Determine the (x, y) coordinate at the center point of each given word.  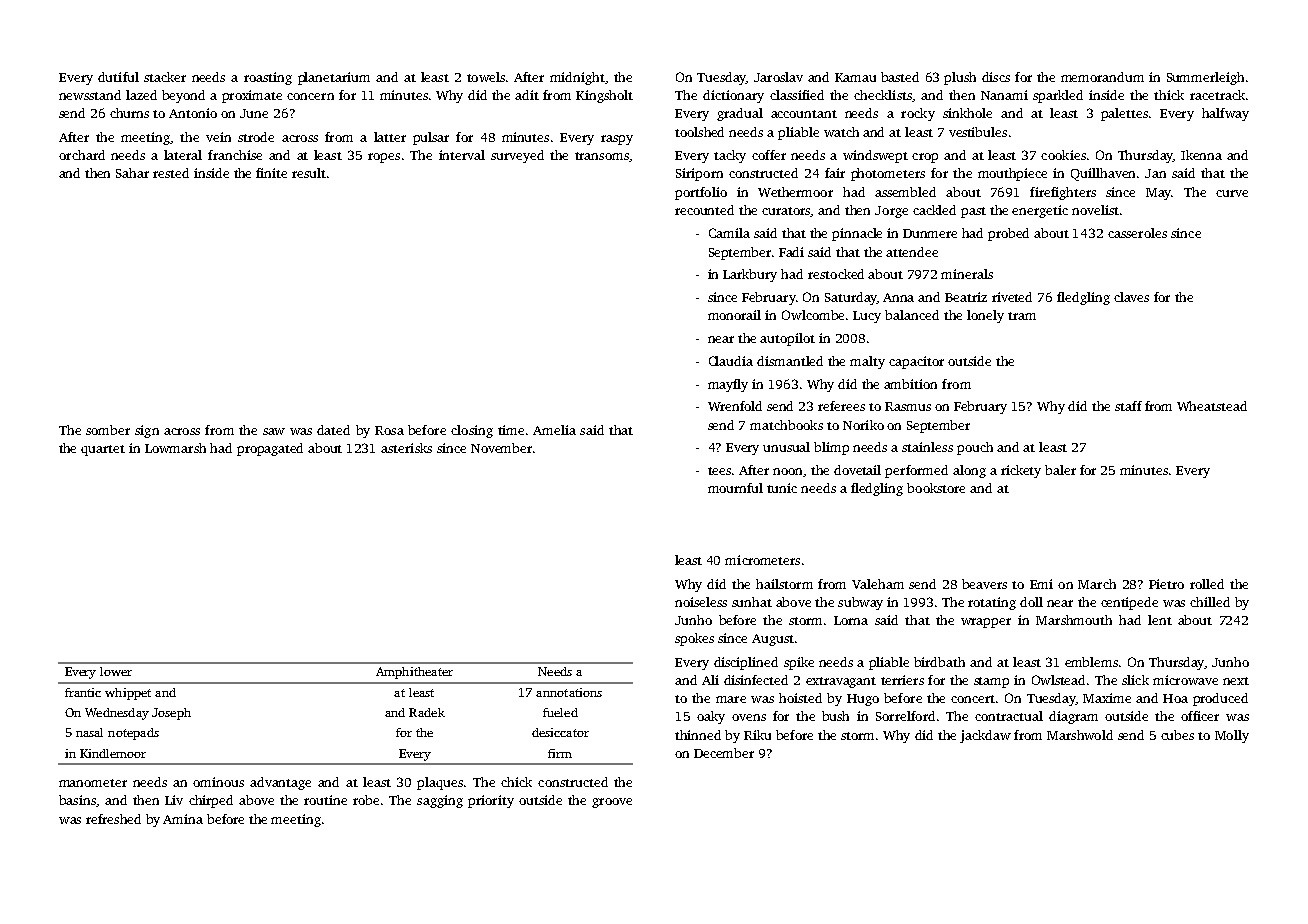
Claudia (731, 361)
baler (1060, 470)
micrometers (762, 560)
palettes (1124, 114)
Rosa (389, 430)
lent (1160, 620)
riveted (1012, 297)
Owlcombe (813, 315)
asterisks (406, 448)
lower (116, 671)
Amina (183, 819)
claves (1131, 297)
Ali (710, 680)
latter (390, 137)
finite (271, 173)
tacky (730, 156)
